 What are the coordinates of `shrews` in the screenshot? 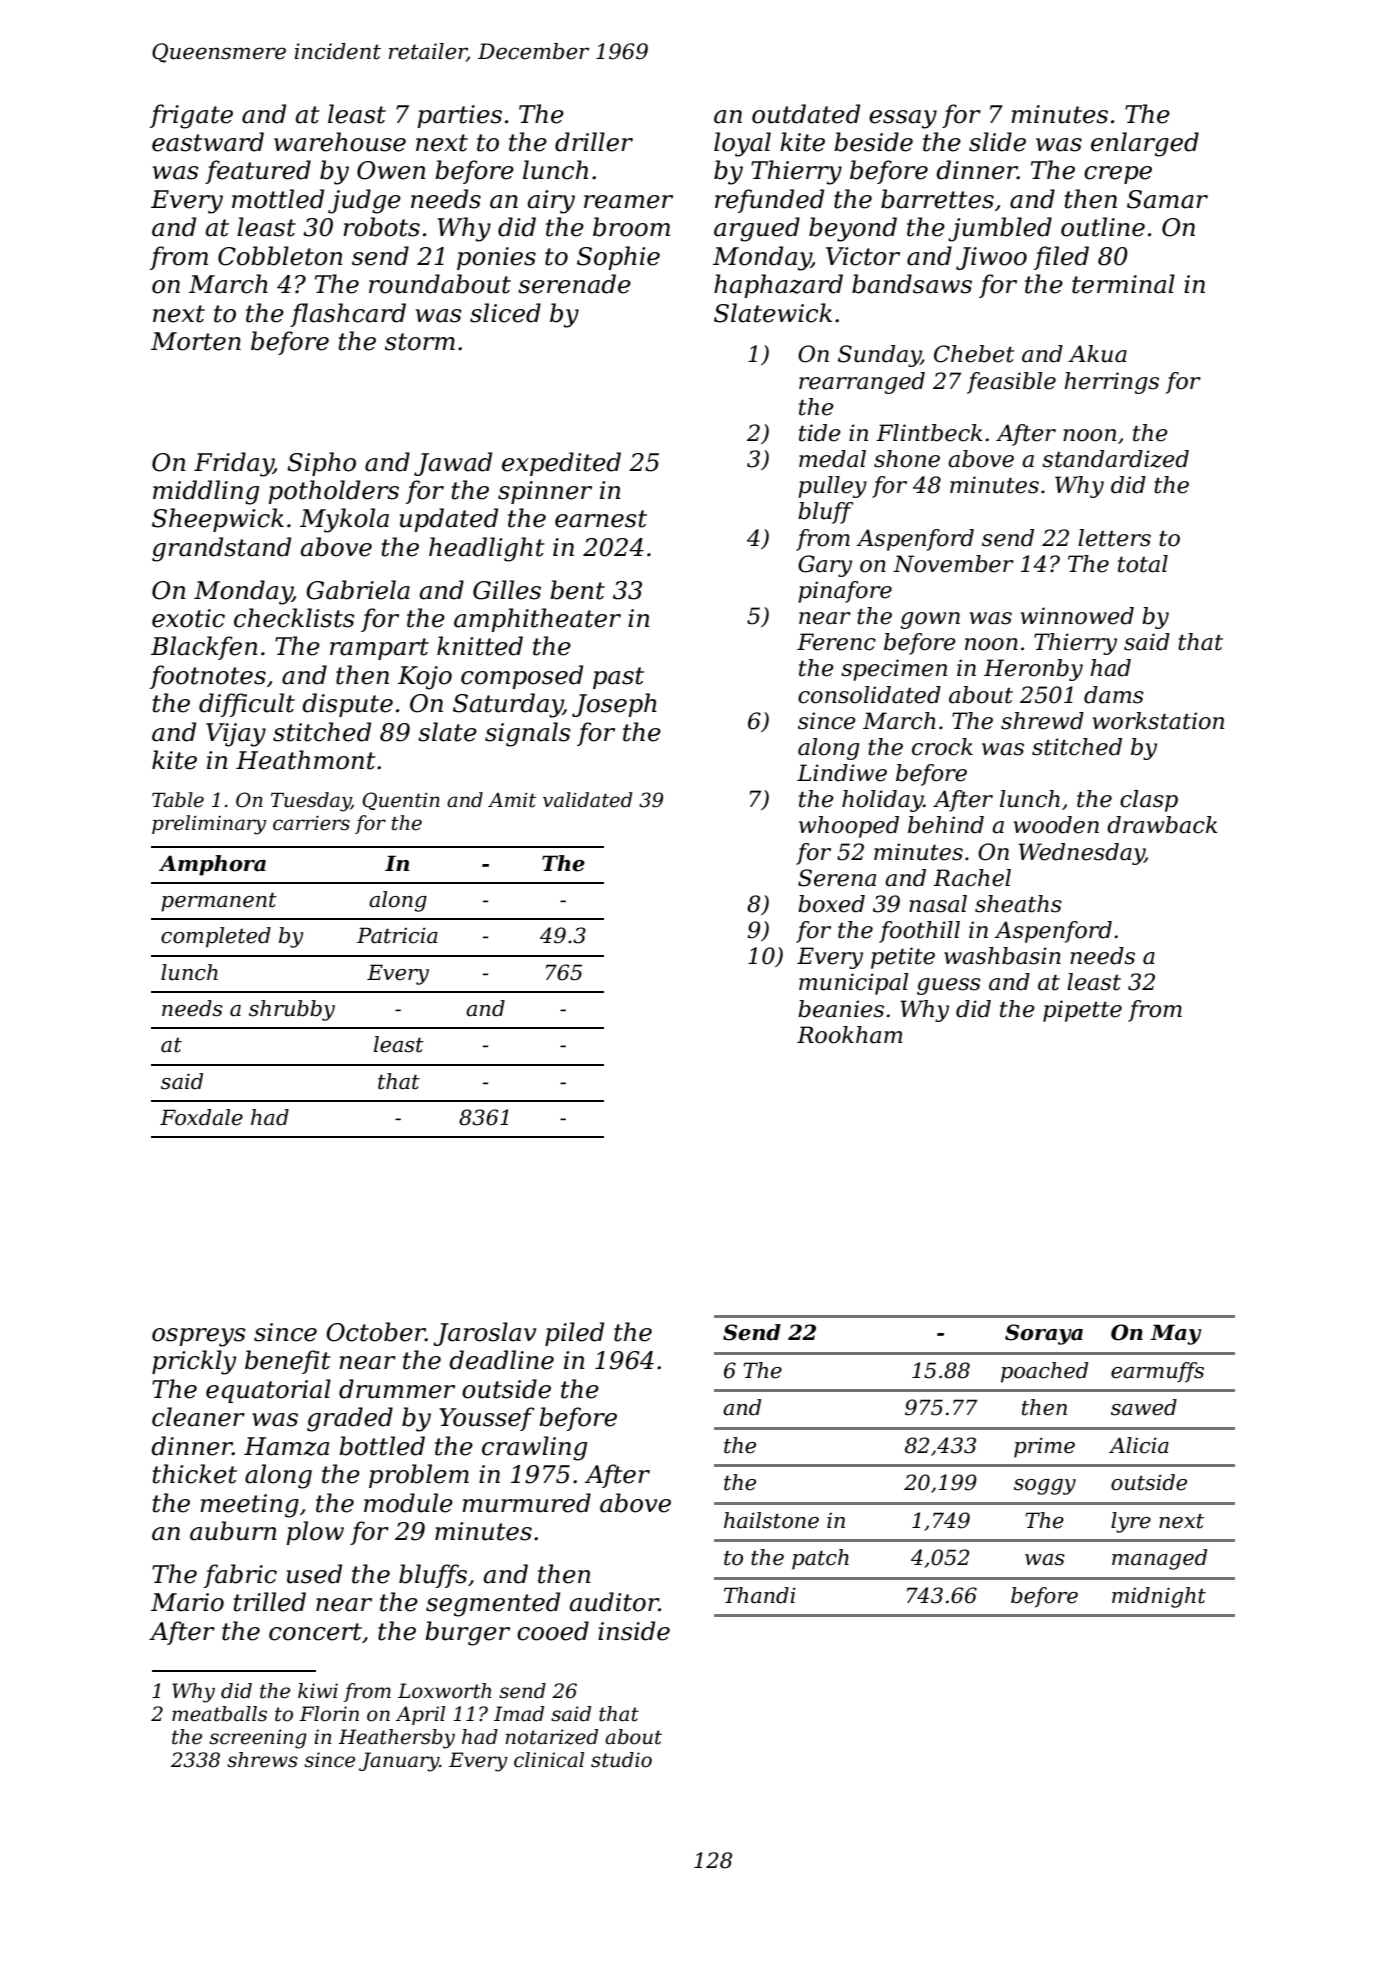 It's located at (262, 1760).
